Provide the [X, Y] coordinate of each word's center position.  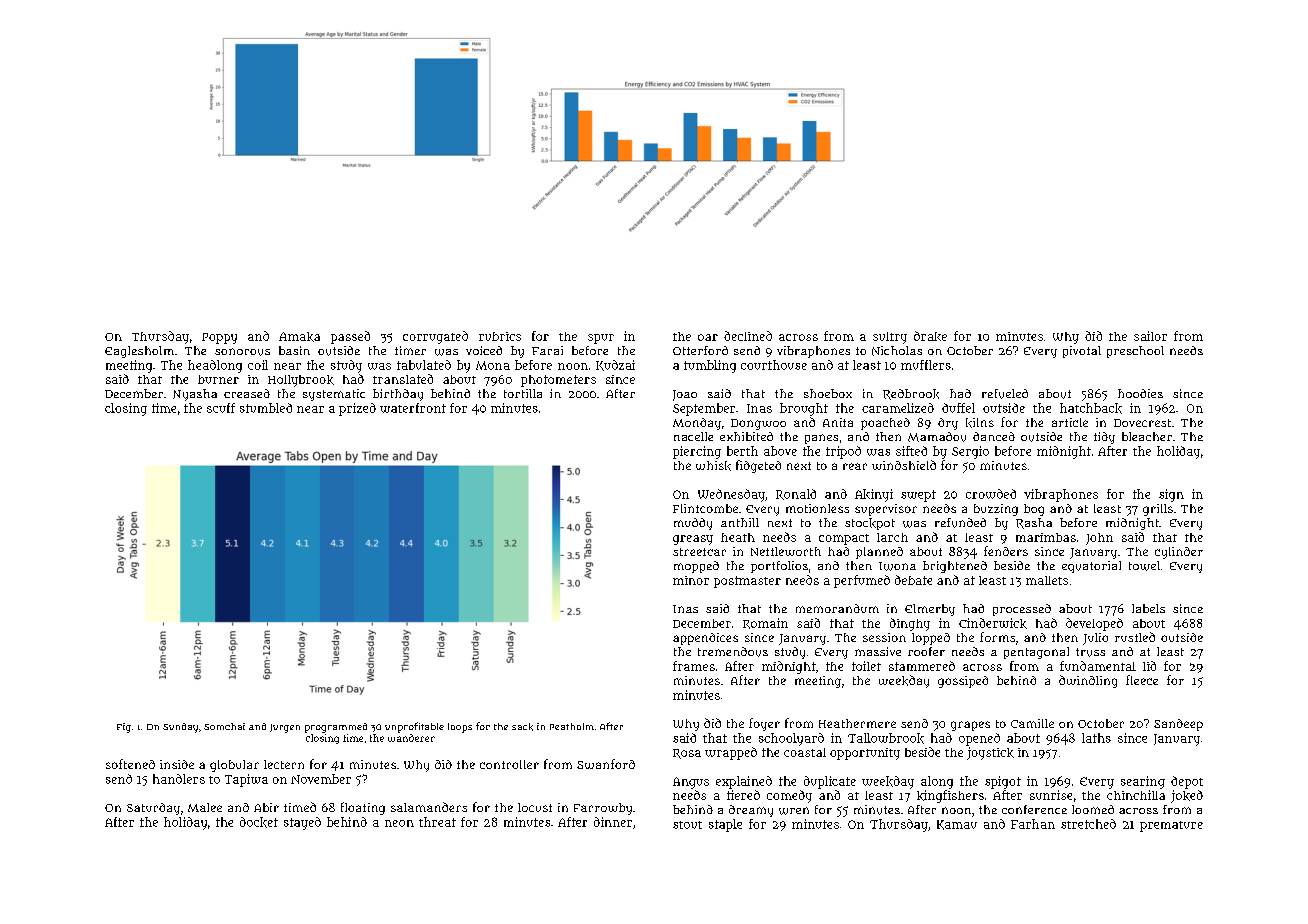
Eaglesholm [139, 352]
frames [694, 666]
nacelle [693, 436]
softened [130, 764]
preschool [1135, 352]
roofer [926, 651]
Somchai [224, 726]
